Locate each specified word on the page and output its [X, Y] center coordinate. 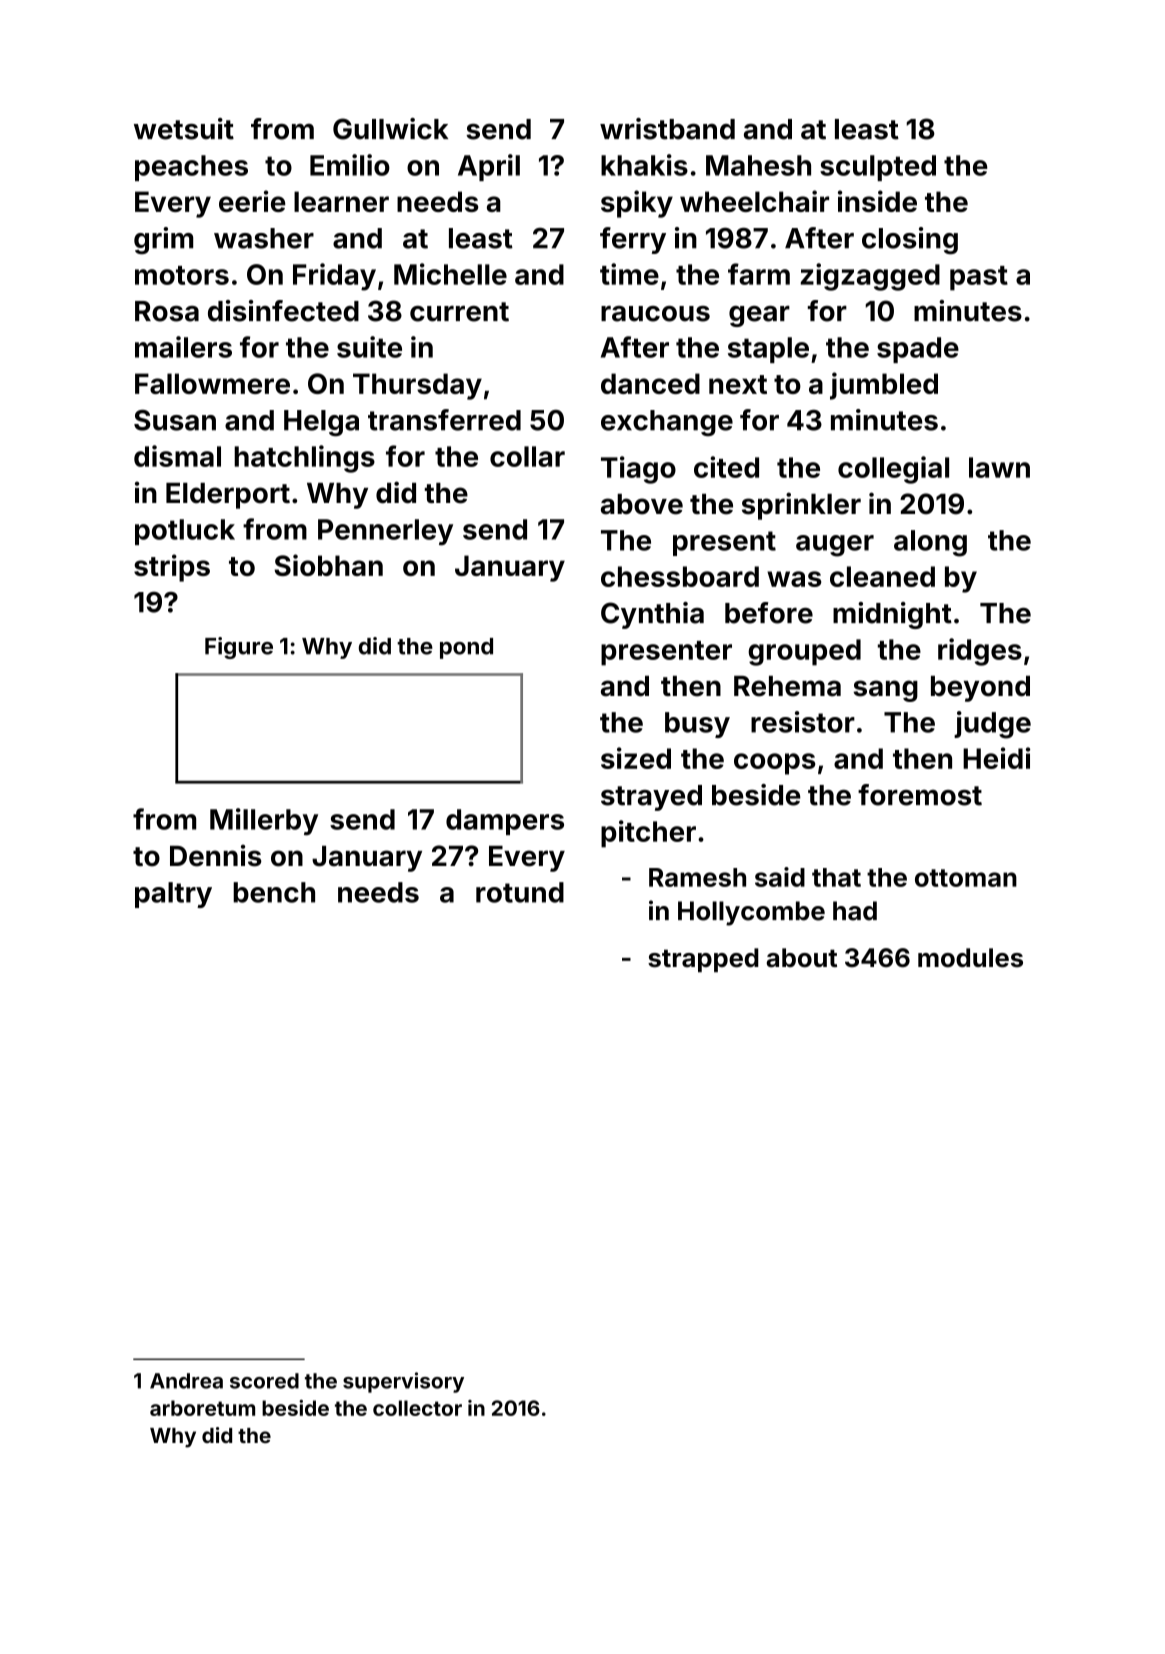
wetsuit [184, 129]
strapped [703, 960]
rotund [520, 892]
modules [970, 958]
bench [274, 892]
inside [877, 201]
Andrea [186, 1381]
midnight [892, 615]
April [489, 167]
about [801, 958]
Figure [239, 648]
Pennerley [385, 532]
